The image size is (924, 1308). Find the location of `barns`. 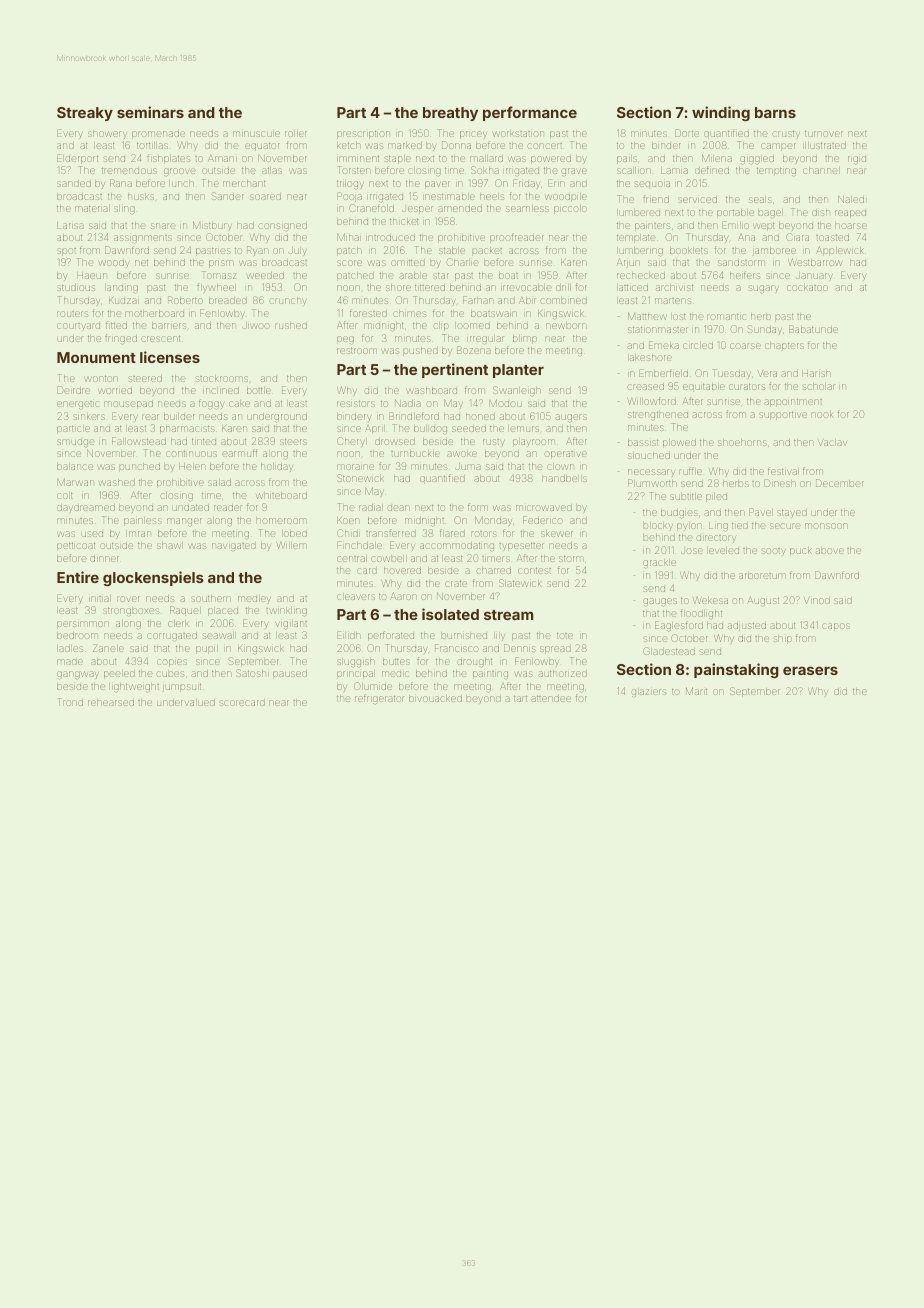

barns is located at coordinates (775, 112).
